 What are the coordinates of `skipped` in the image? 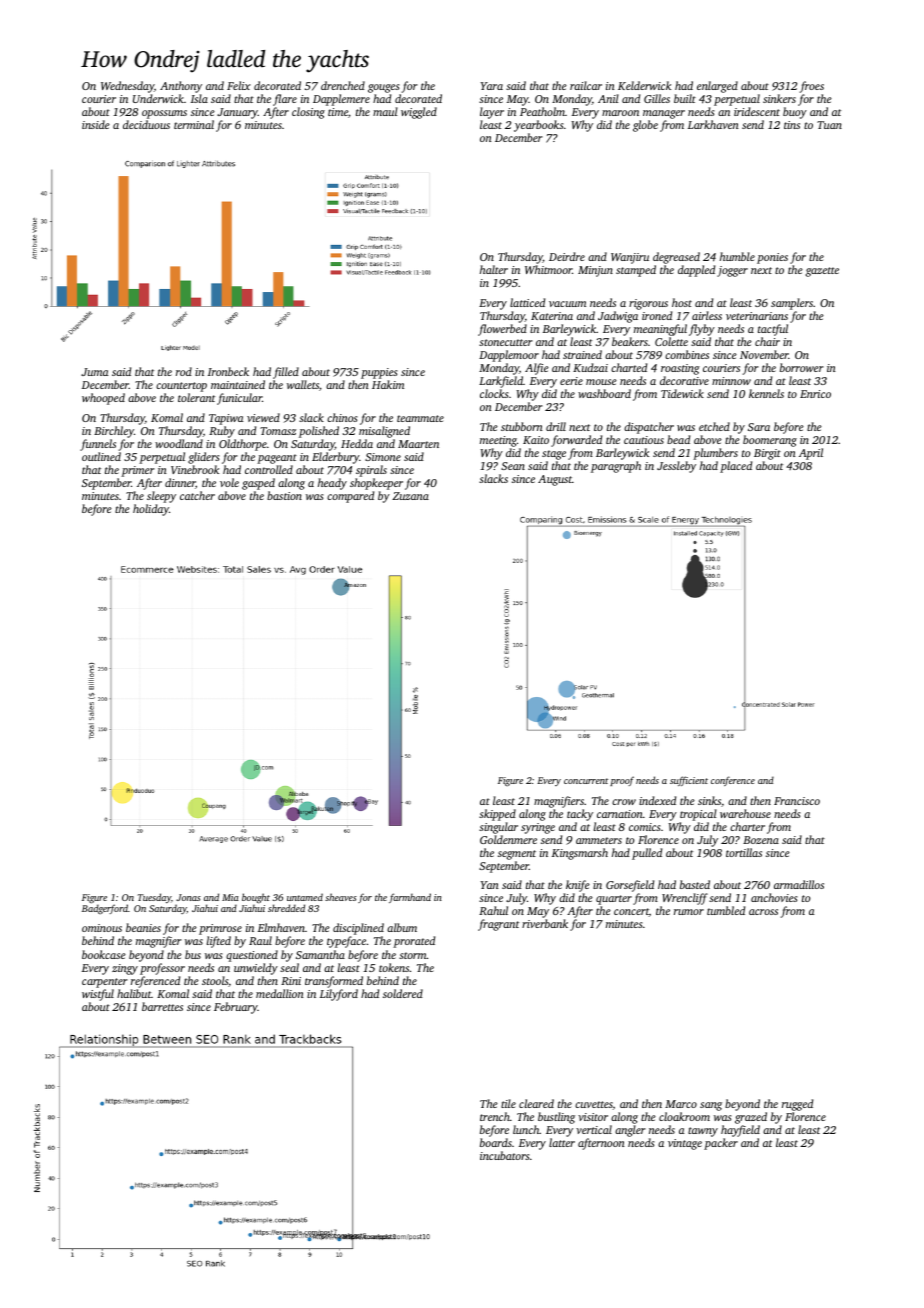 It's located at (497, 815).
